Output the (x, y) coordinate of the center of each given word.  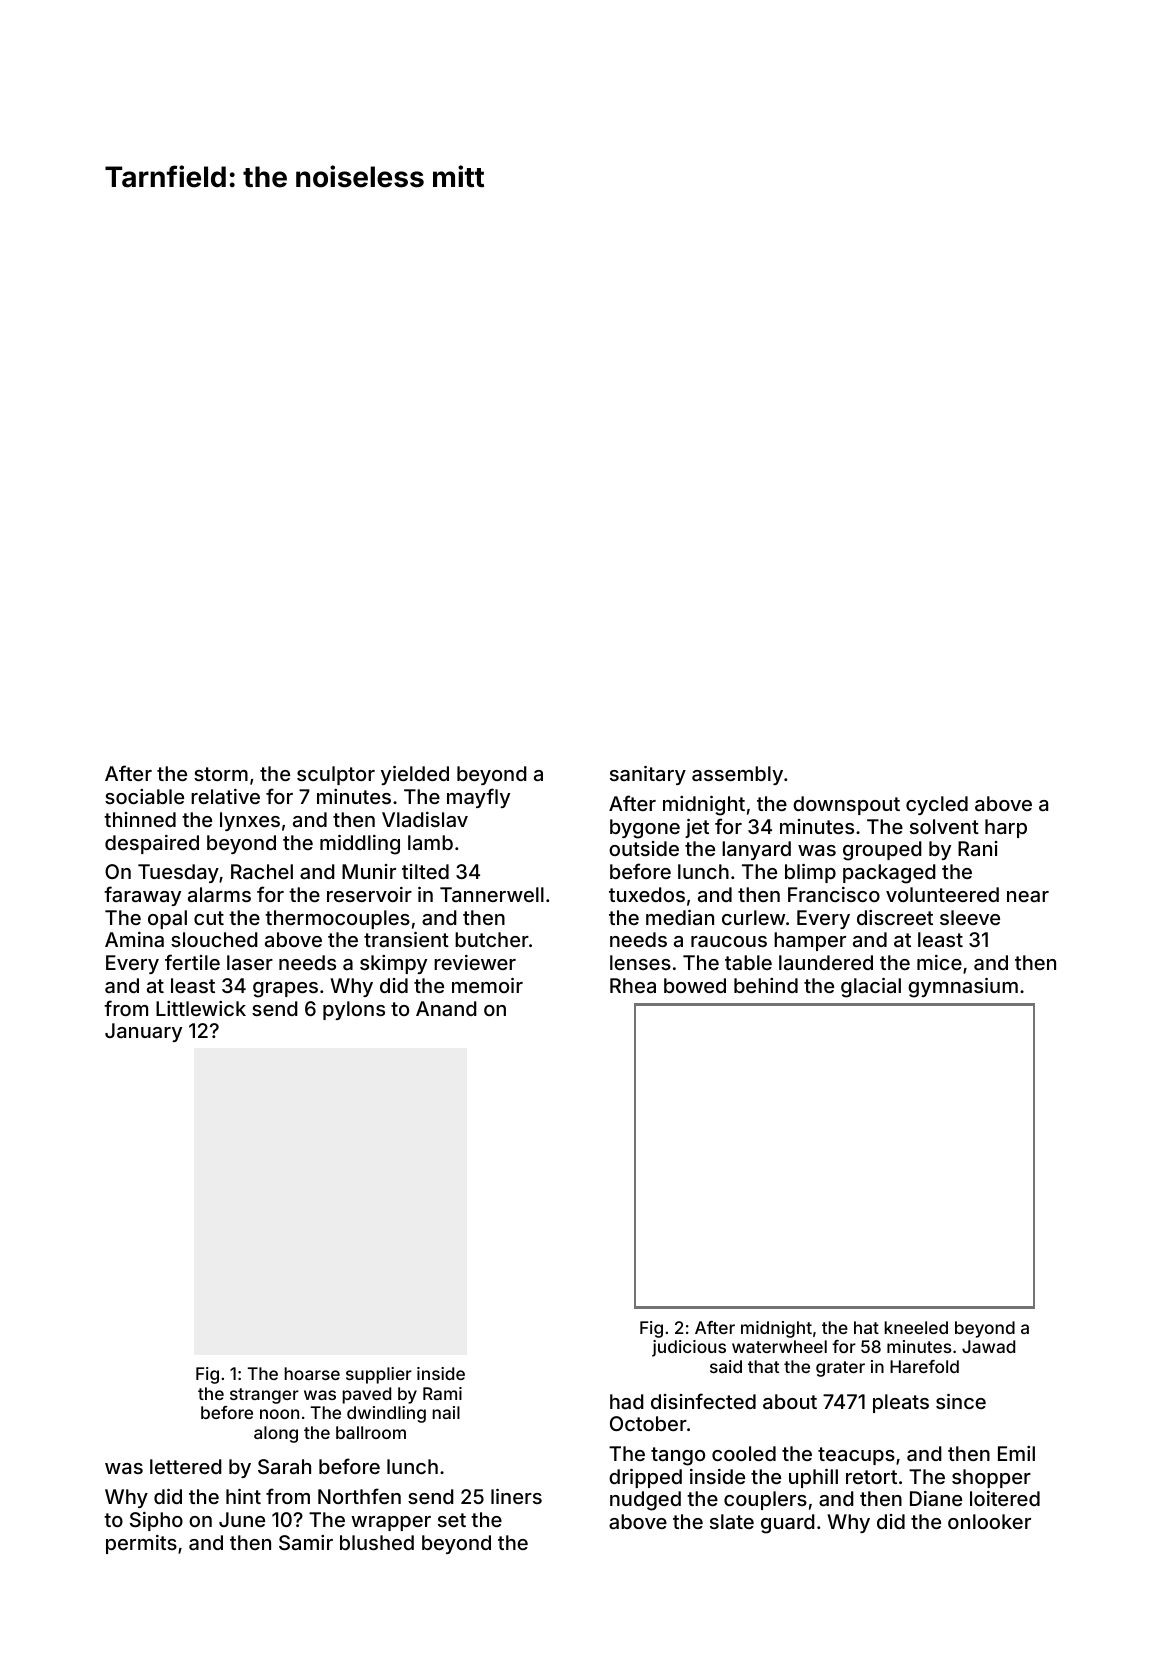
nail (446, 1412)
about (790, 1401)
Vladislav (425, 819)
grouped (882, 851)
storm (221, 774)
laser (250, 962)
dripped (645, 1478)
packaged (889, 874)
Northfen (359, 1496)
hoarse (312, 1373)
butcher (492, 939)
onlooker (989, 1521)
